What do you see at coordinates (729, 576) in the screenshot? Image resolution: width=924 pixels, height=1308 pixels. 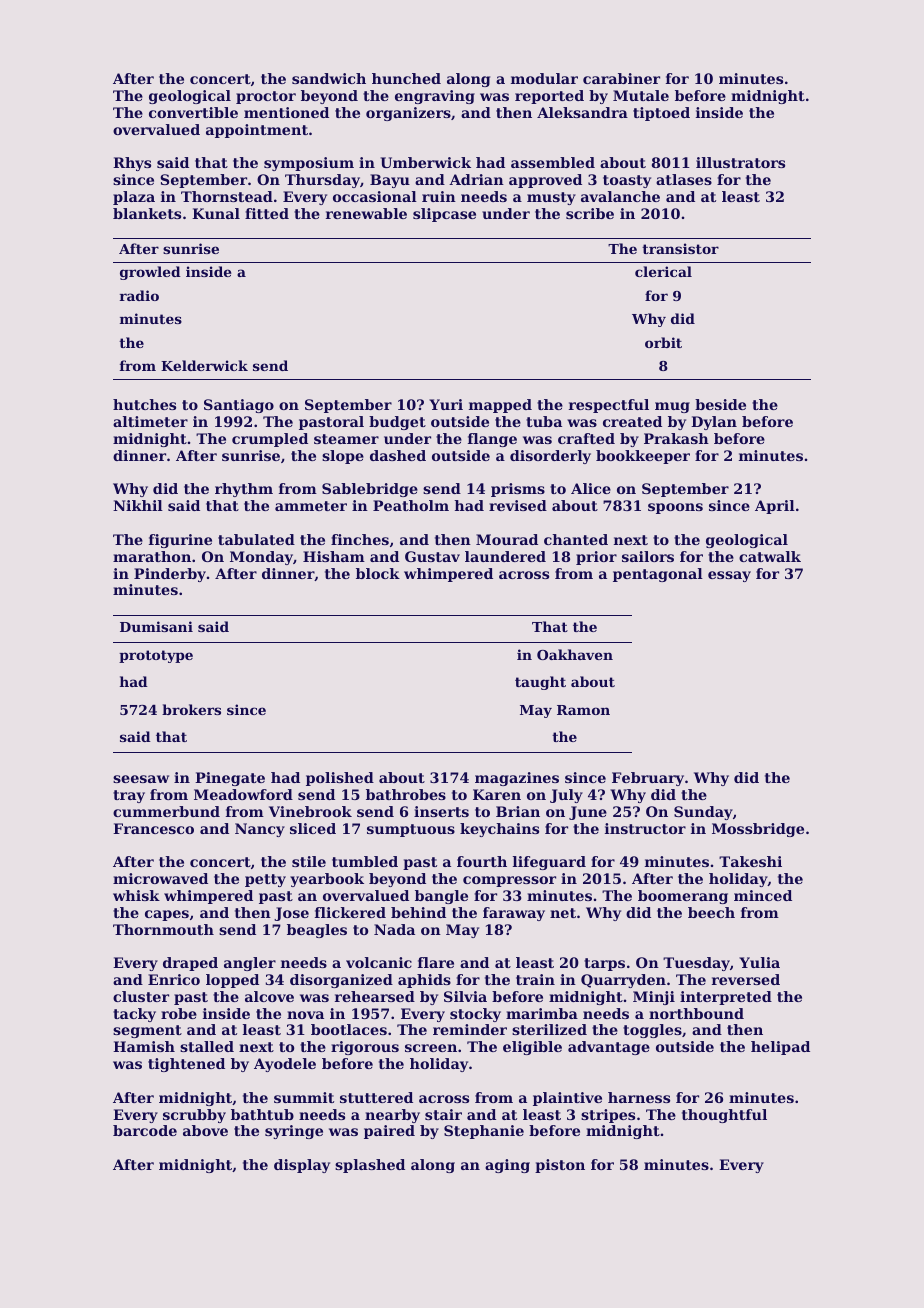 I see `essay` at bounding box center [729, 576].
